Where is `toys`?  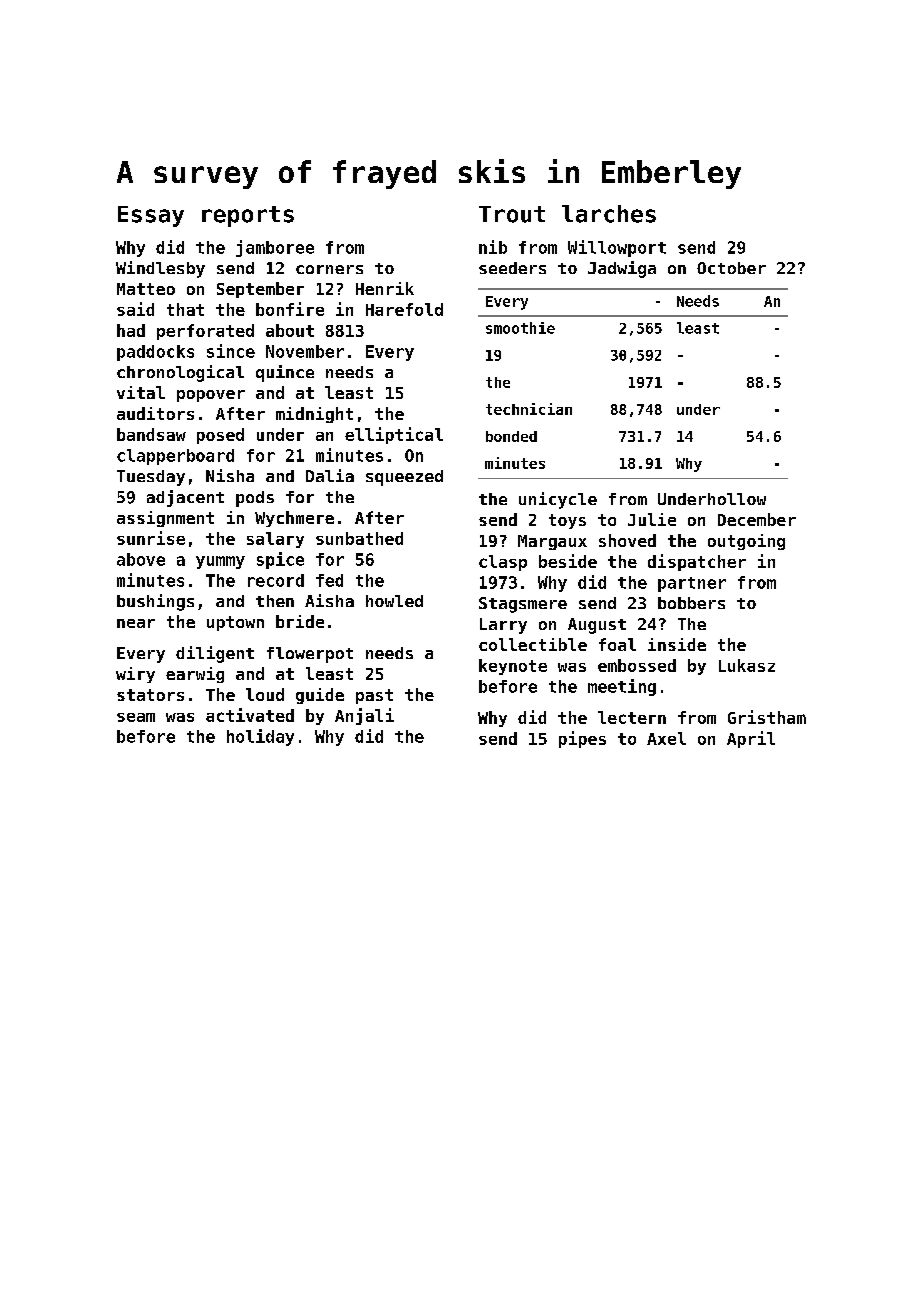 toys is located at coordinates (567, 521).
